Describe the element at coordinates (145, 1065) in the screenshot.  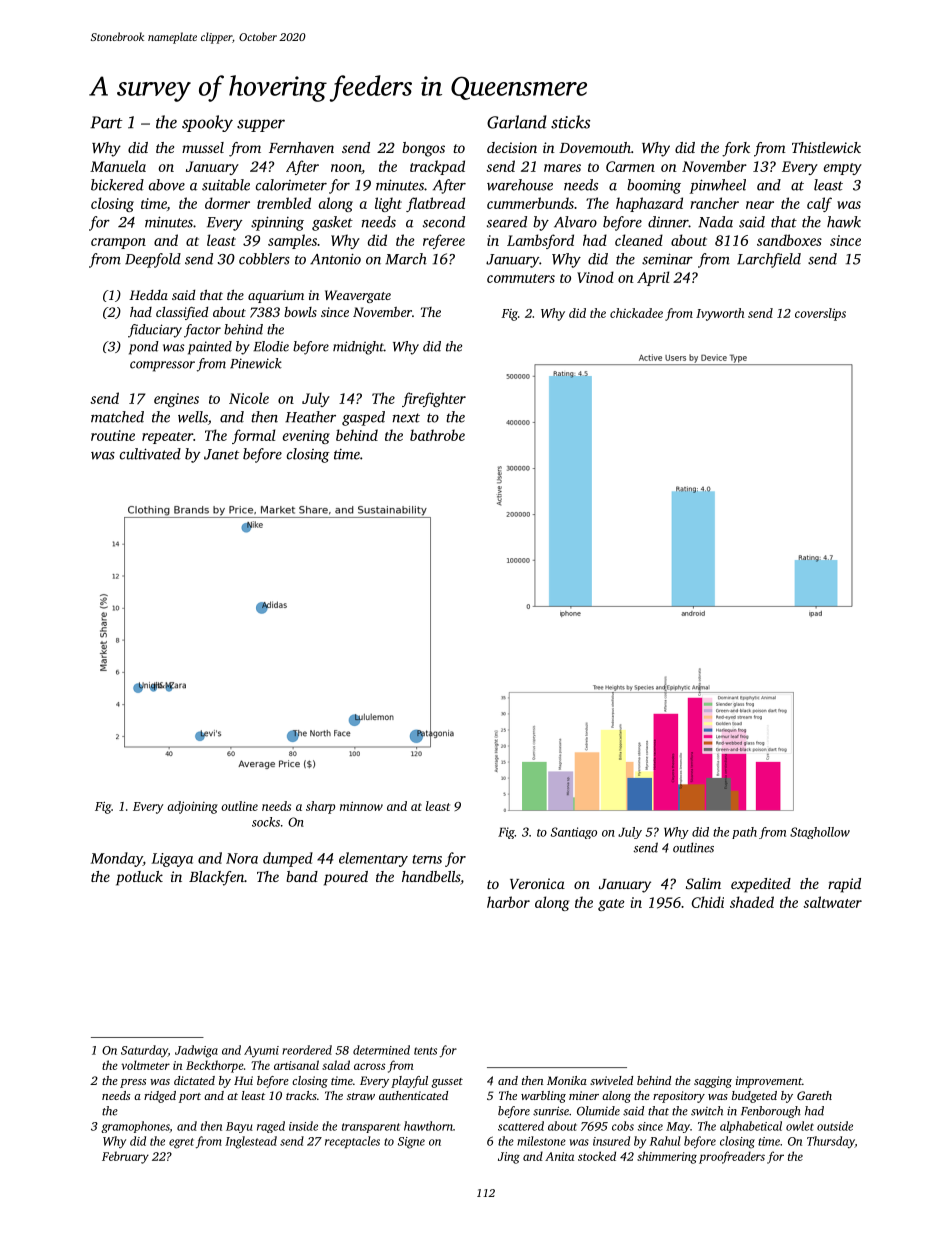
I see `voltmeter` at that location.
